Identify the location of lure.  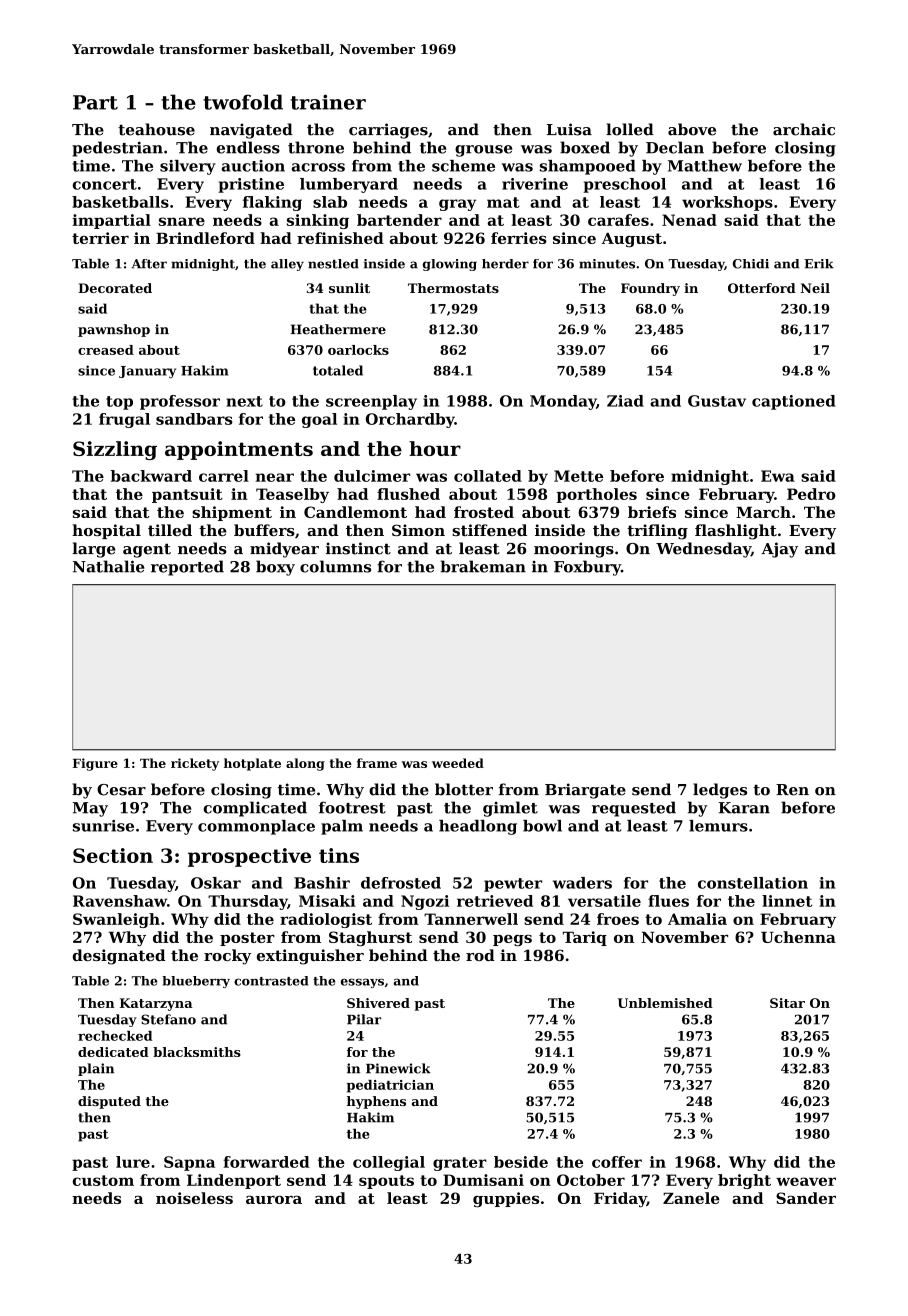
(133, 1162).
